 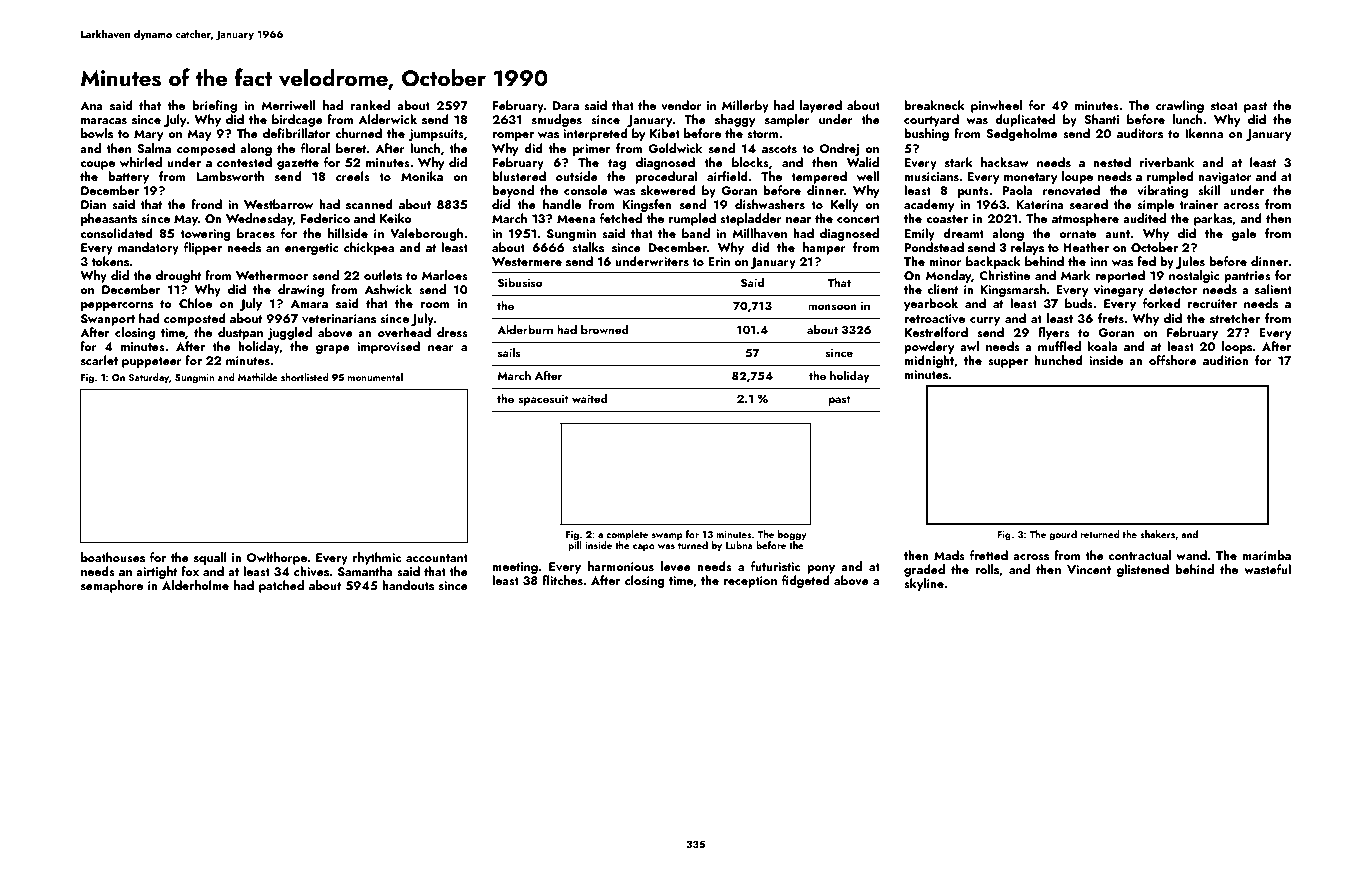 What do you see at coordinates (1013, 290) in the page?
I see `Kingsmarsh` at bounding box center [1013, 290].
